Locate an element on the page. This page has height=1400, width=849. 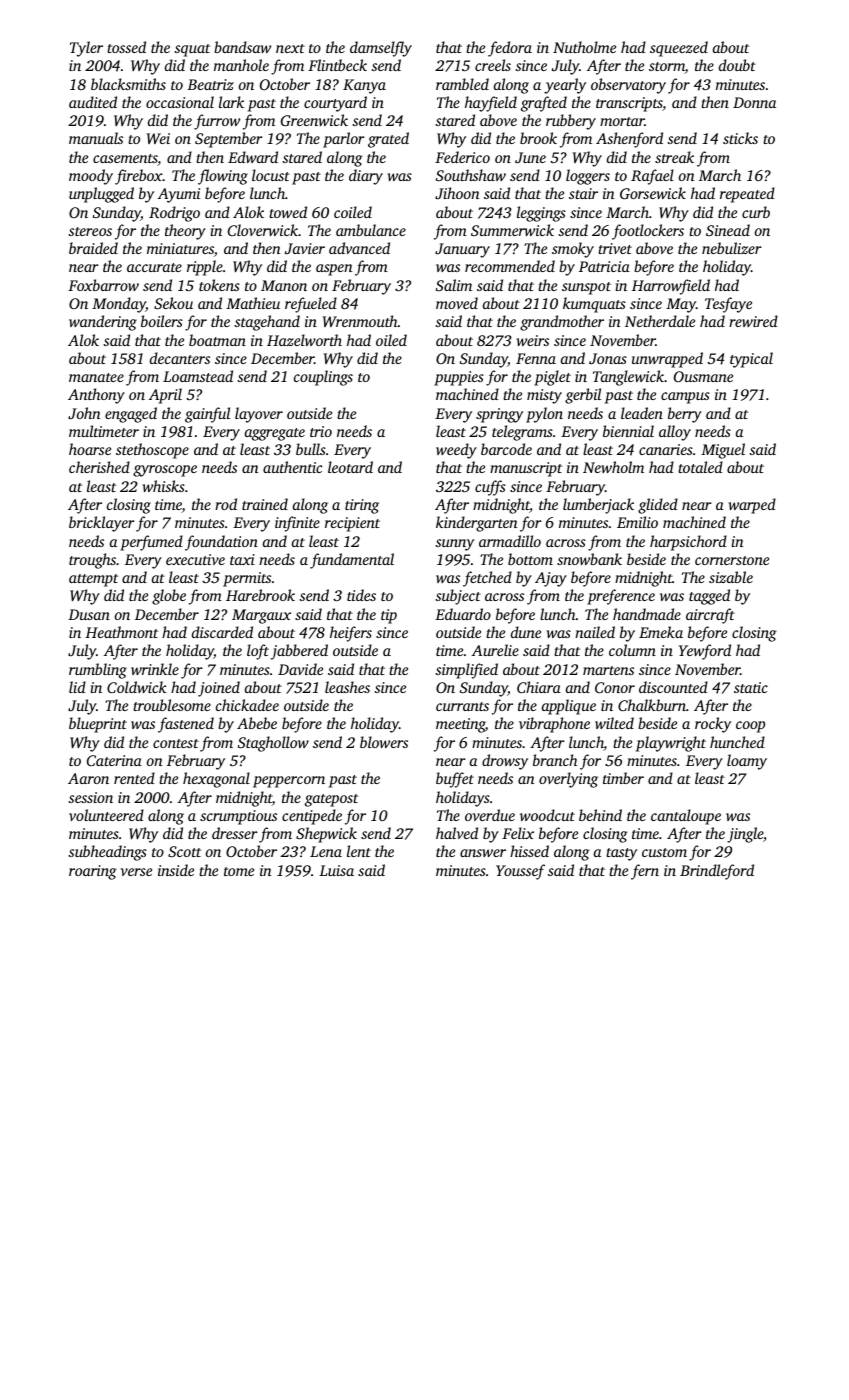
manatee is located at coordinates (96, 377).
